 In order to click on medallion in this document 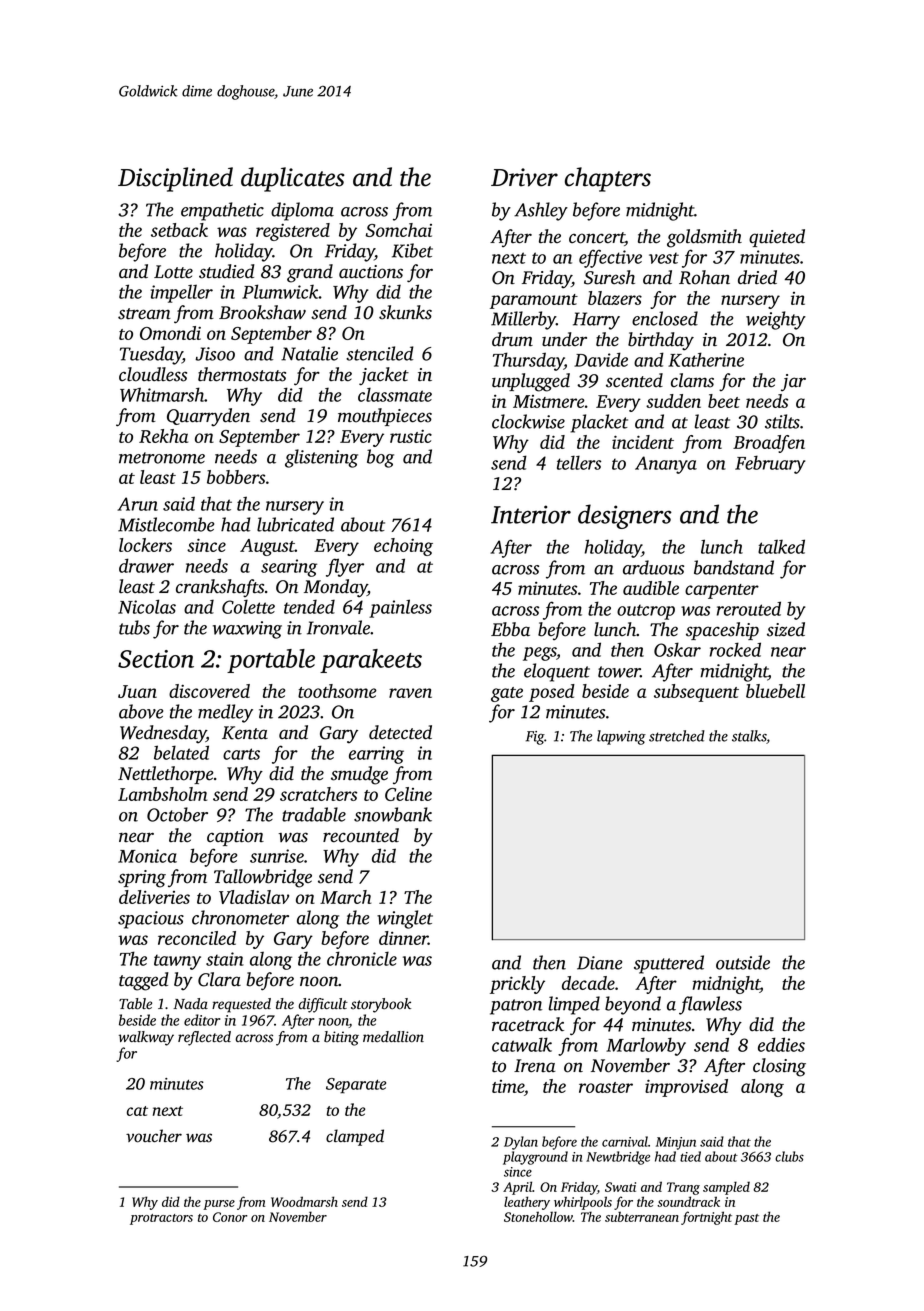, I will do `click(393, 1037)`.
